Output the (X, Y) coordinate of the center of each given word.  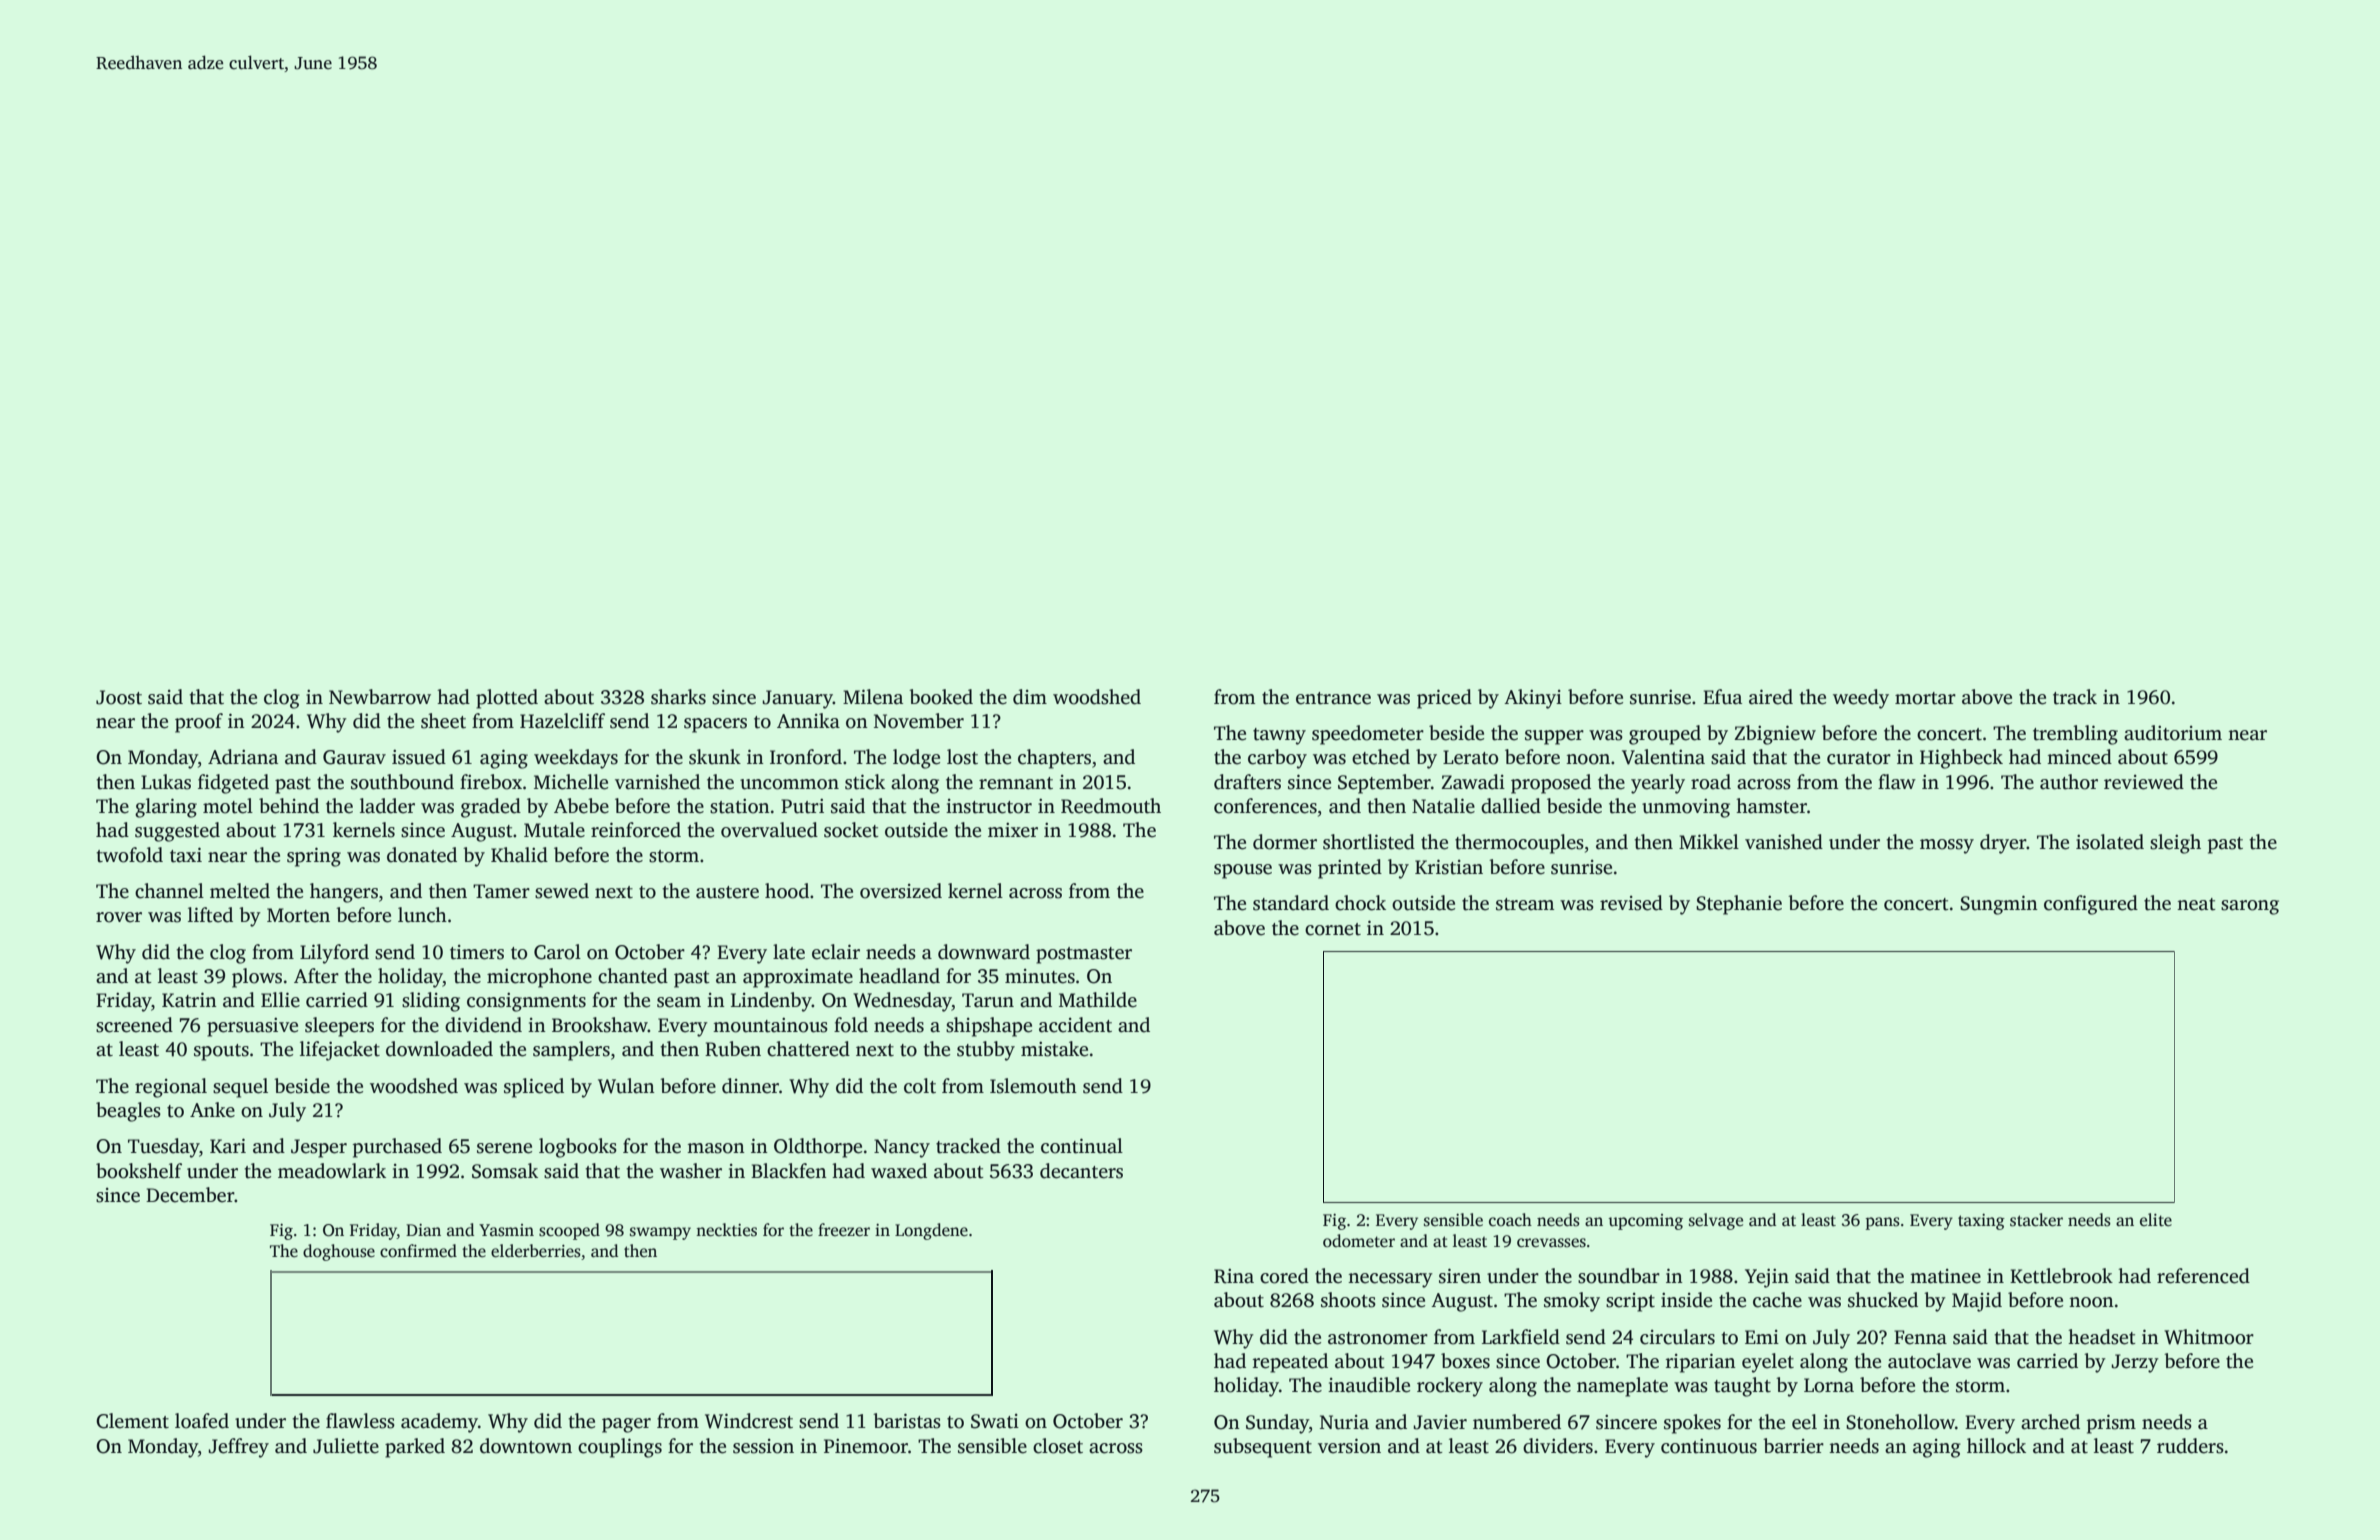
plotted (507, 699)
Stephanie (1739, 905)
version (1349, 1446)
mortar (1925, 698)
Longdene (931, 1231)
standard (1291, 903)
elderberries (536, 1251)
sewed (562, 891)
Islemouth (1033, 1086)
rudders (2190, 1446)
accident (1075, 1025)
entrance (1333, 698)
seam (679, 1002)
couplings (620, 1448)
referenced (2203, 1276)
